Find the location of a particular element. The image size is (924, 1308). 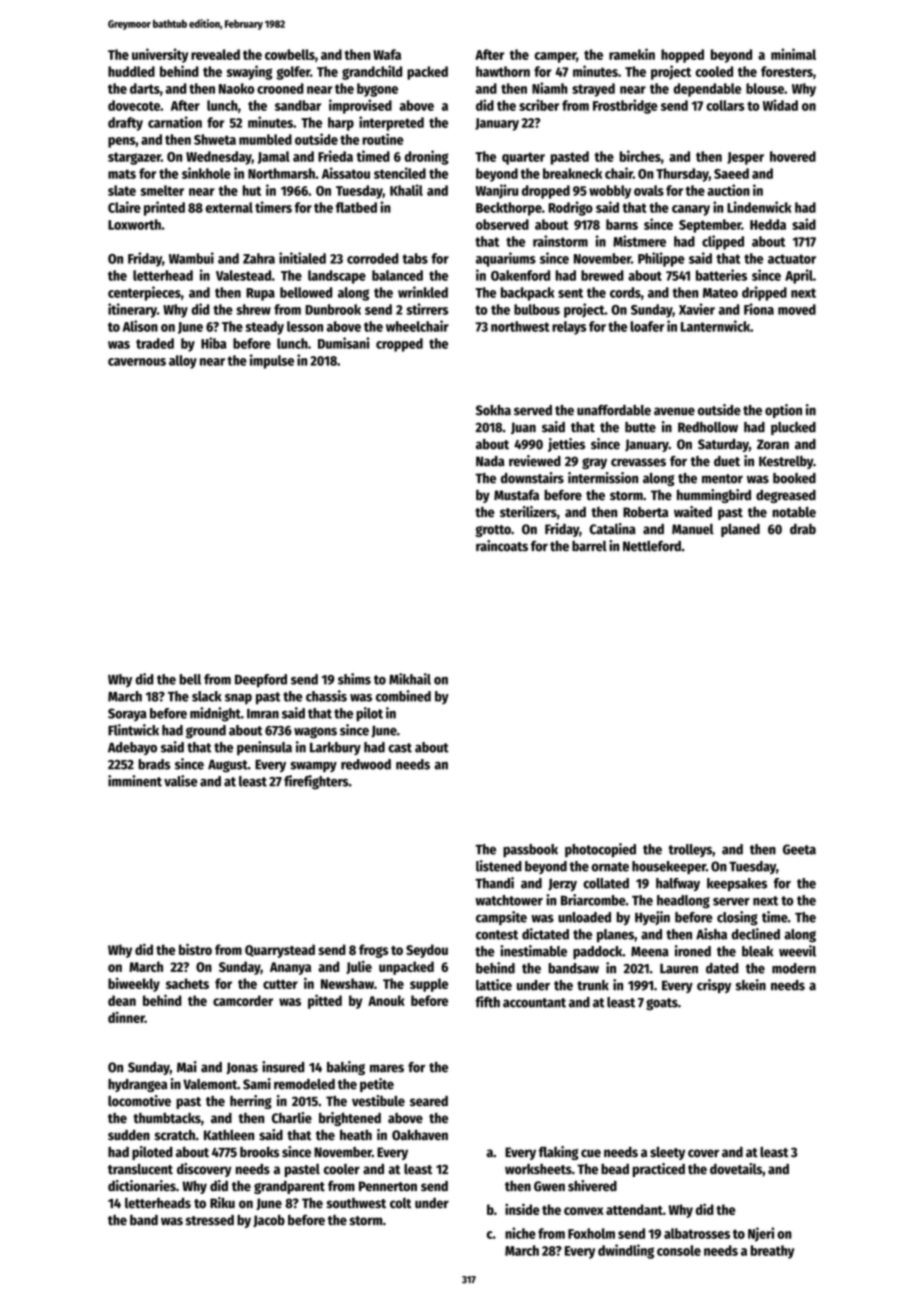

Hiba is located at coordinates (214, 343).
